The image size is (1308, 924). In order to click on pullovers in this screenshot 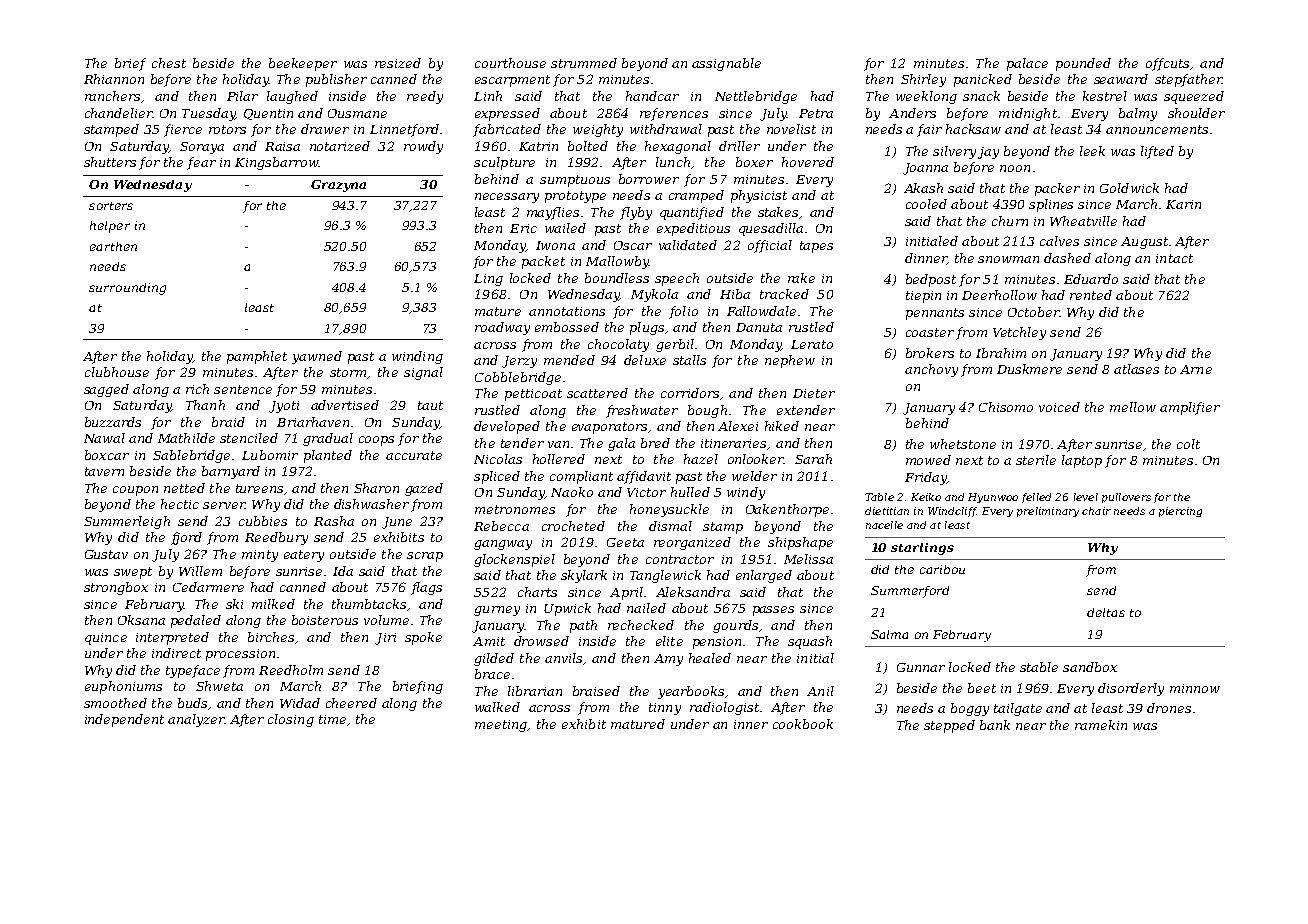, I will do `click(1126, 498)`.
